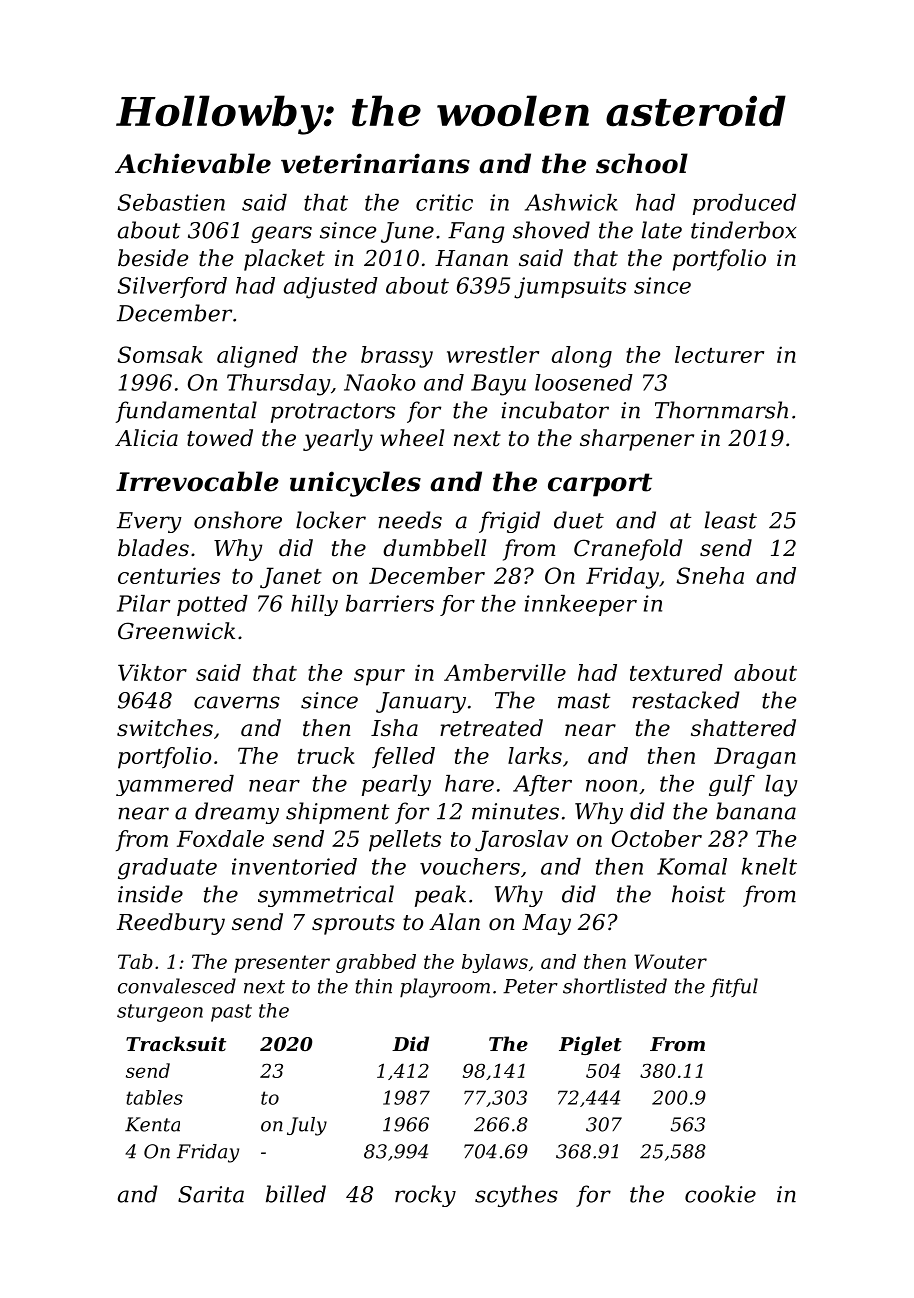 This image has height=1298, width=914. Describe the element at coordinates (434, 548) in the image. I see `dumbbell` at that location.
